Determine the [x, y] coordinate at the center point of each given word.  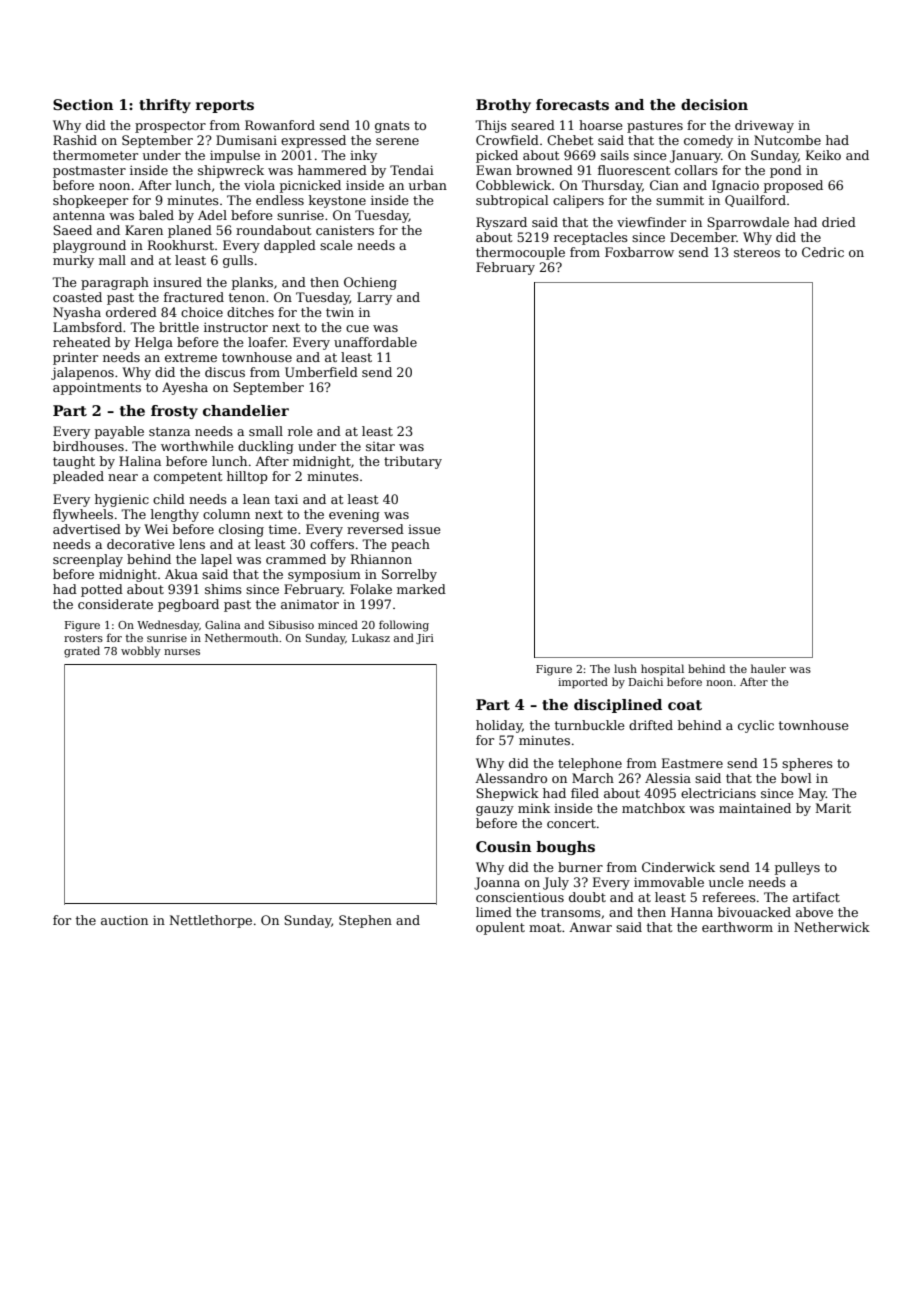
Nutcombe [787, 140]
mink [534, 808]
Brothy [503, 106]
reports [225, 106]
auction [124, 920]
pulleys [797, 868]
